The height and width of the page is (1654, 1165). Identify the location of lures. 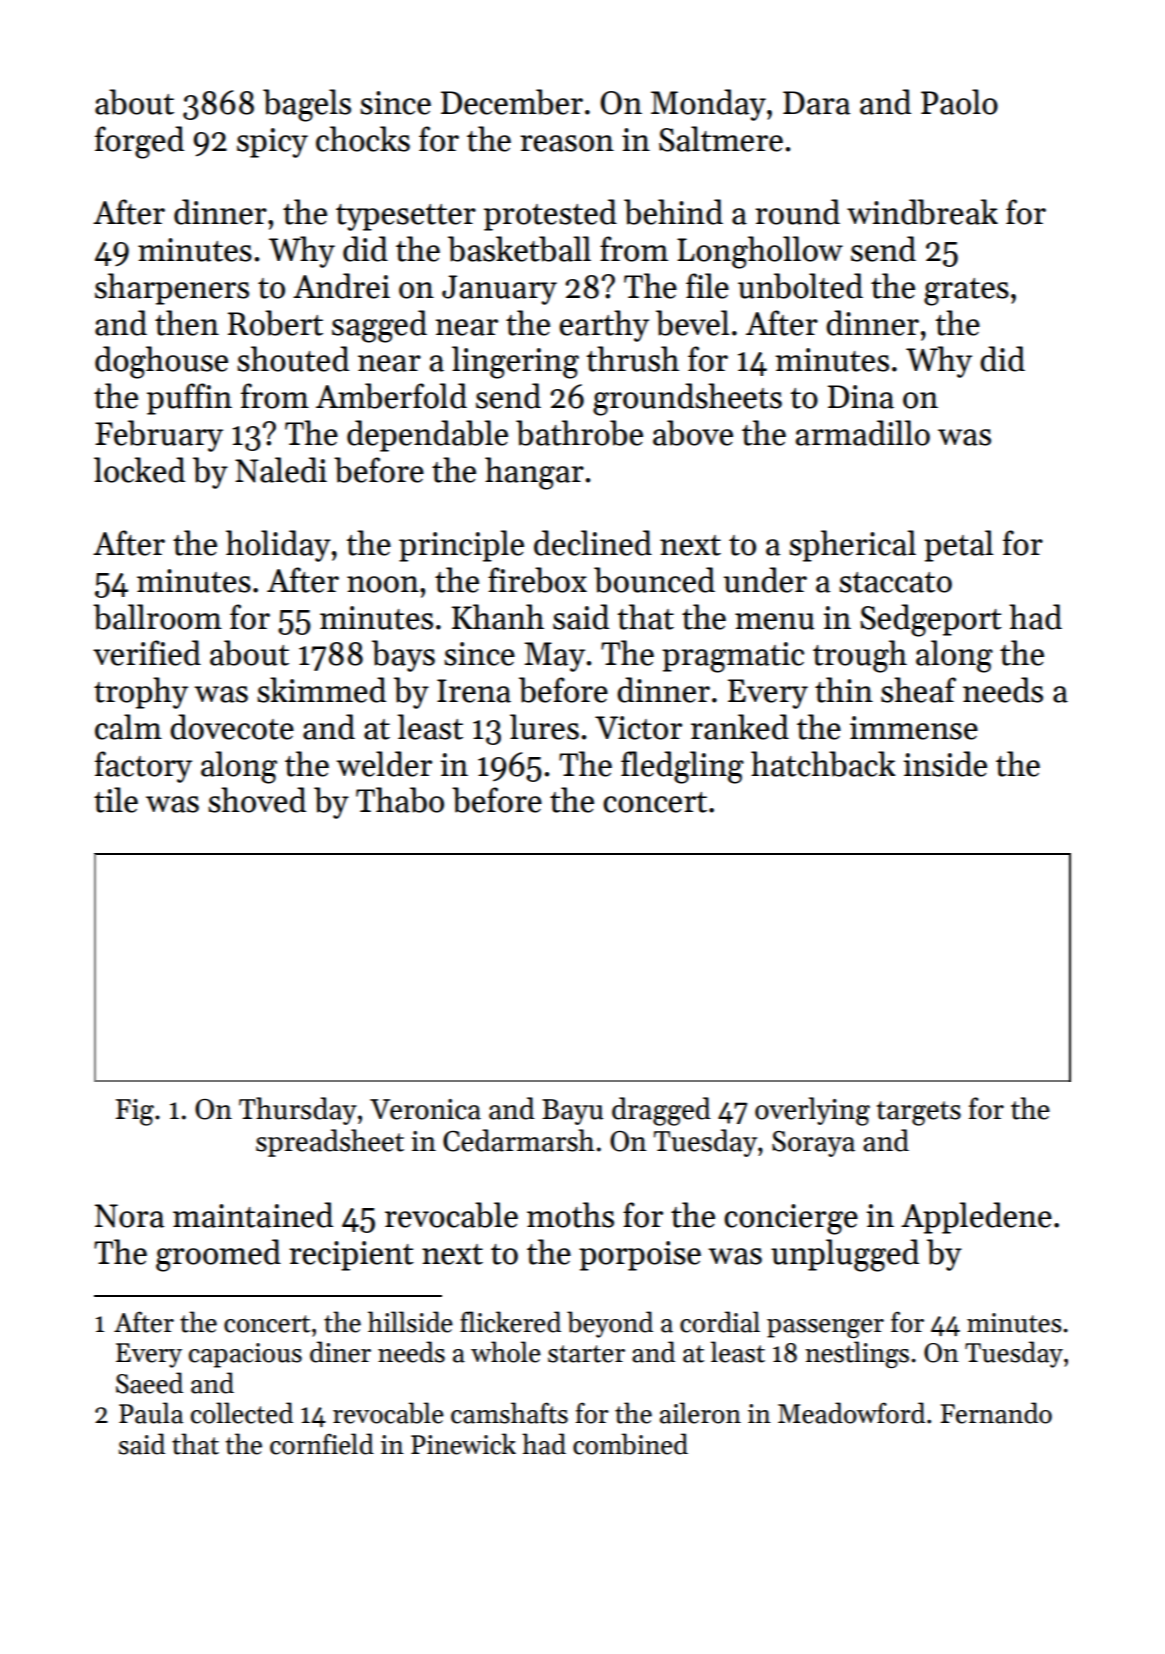
(544, 727).
